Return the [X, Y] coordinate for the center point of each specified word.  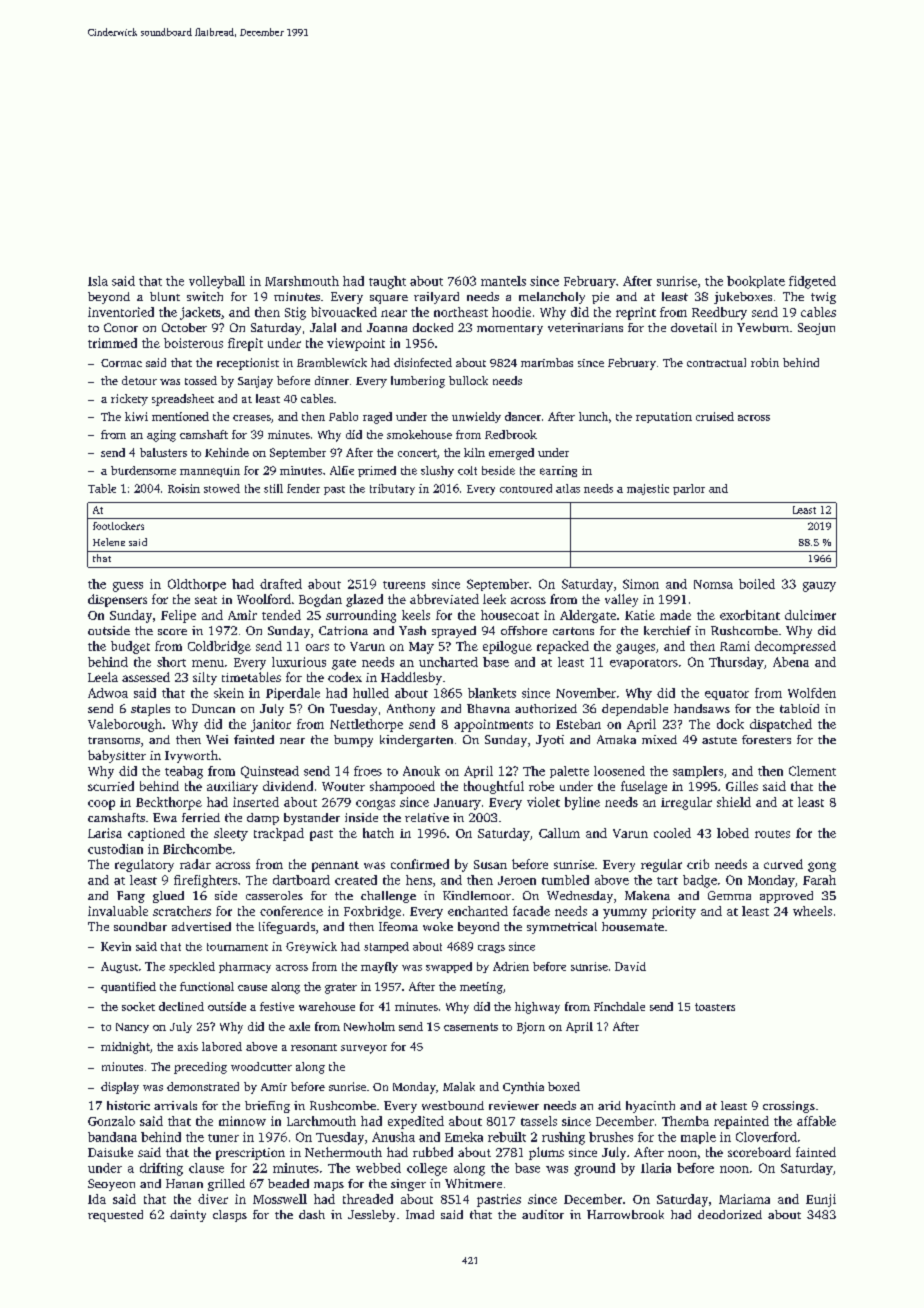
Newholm [369, 1026]
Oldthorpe [197, 585]
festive [277, 1006]
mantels [503, 281]
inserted [256, 802]
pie [600, 298]
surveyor [364, 1049]
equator [727, 695]
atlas [568, 488]
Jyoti [550, 741]
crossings [789, 1107]
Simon [641, 584]
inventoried [121, 312]
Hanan [184, 1183]
